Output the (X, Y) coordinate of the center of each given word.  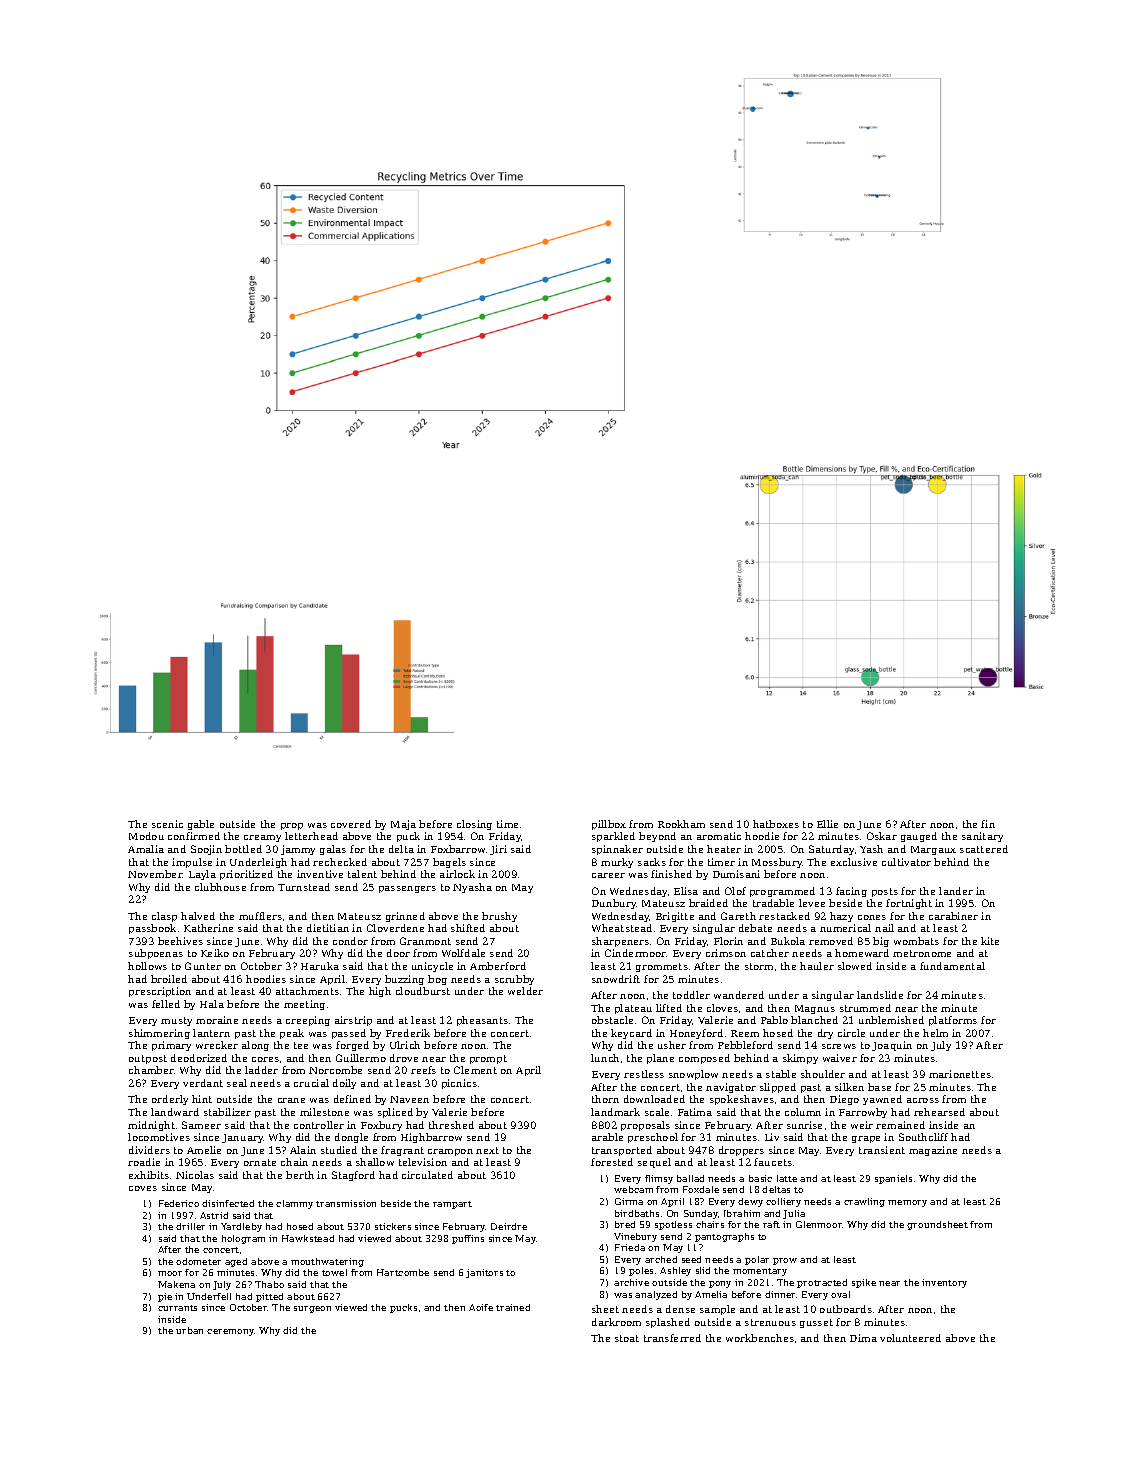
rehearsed (939, 1112)
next (487, 1150)
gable (201, 825)
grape (866, 1139)
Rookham (681, 824)
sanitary (982, 837)
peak (292, 1034)
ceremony (230, 1332)
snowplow (693, 1075)
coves (143, 1188)
